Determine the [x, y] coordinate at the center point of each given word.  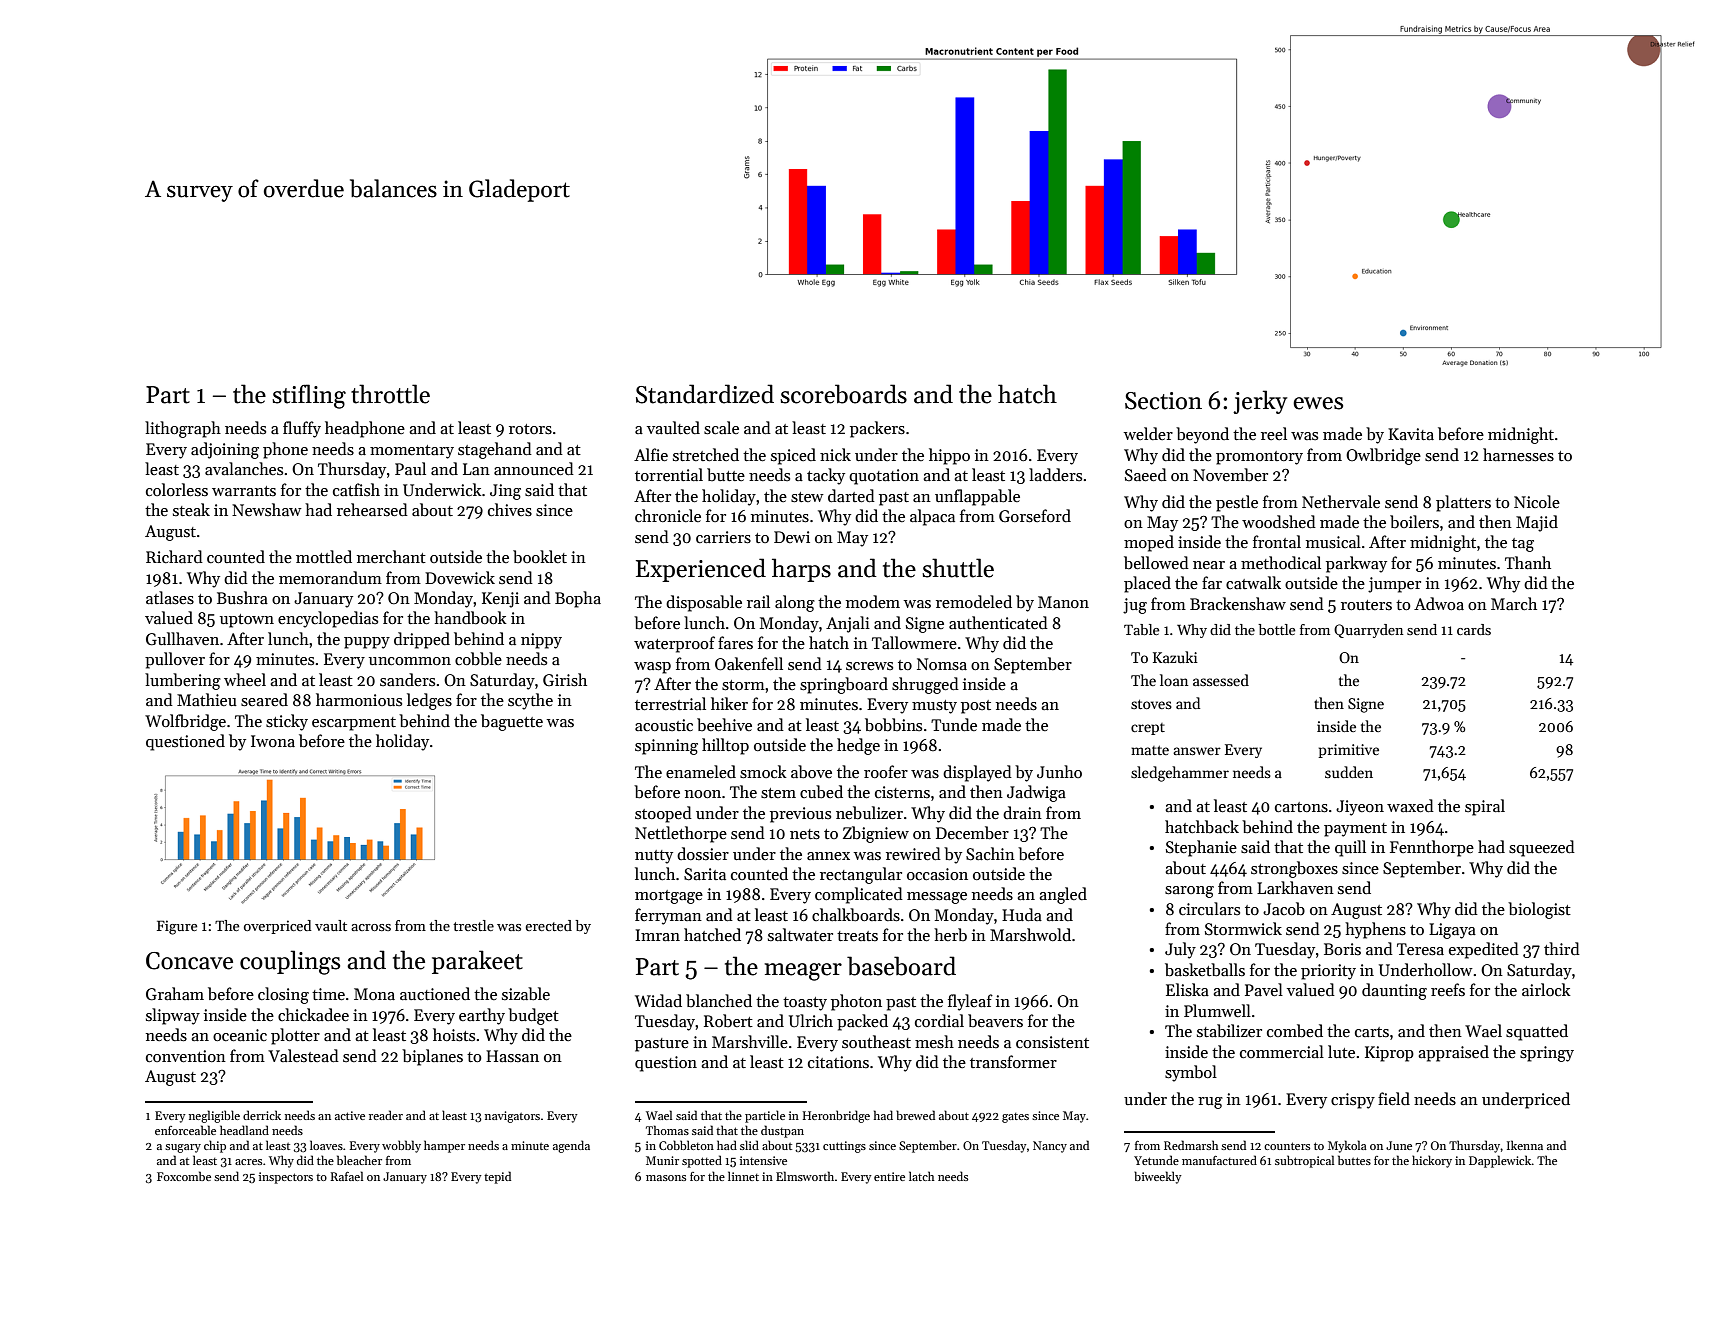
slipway [173, 1016]
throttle [390, 394]
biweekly [1158, 1177]
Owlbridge [1383, 456]
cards [1474, 629]
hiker [729, 703]
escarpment [354, 724]
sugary [183, 1148]
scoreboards [843, 394]
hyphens [1375, 930]
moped [1149, 543]
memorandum [330, 577]
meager [803, 972]
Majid [1537, 523]
